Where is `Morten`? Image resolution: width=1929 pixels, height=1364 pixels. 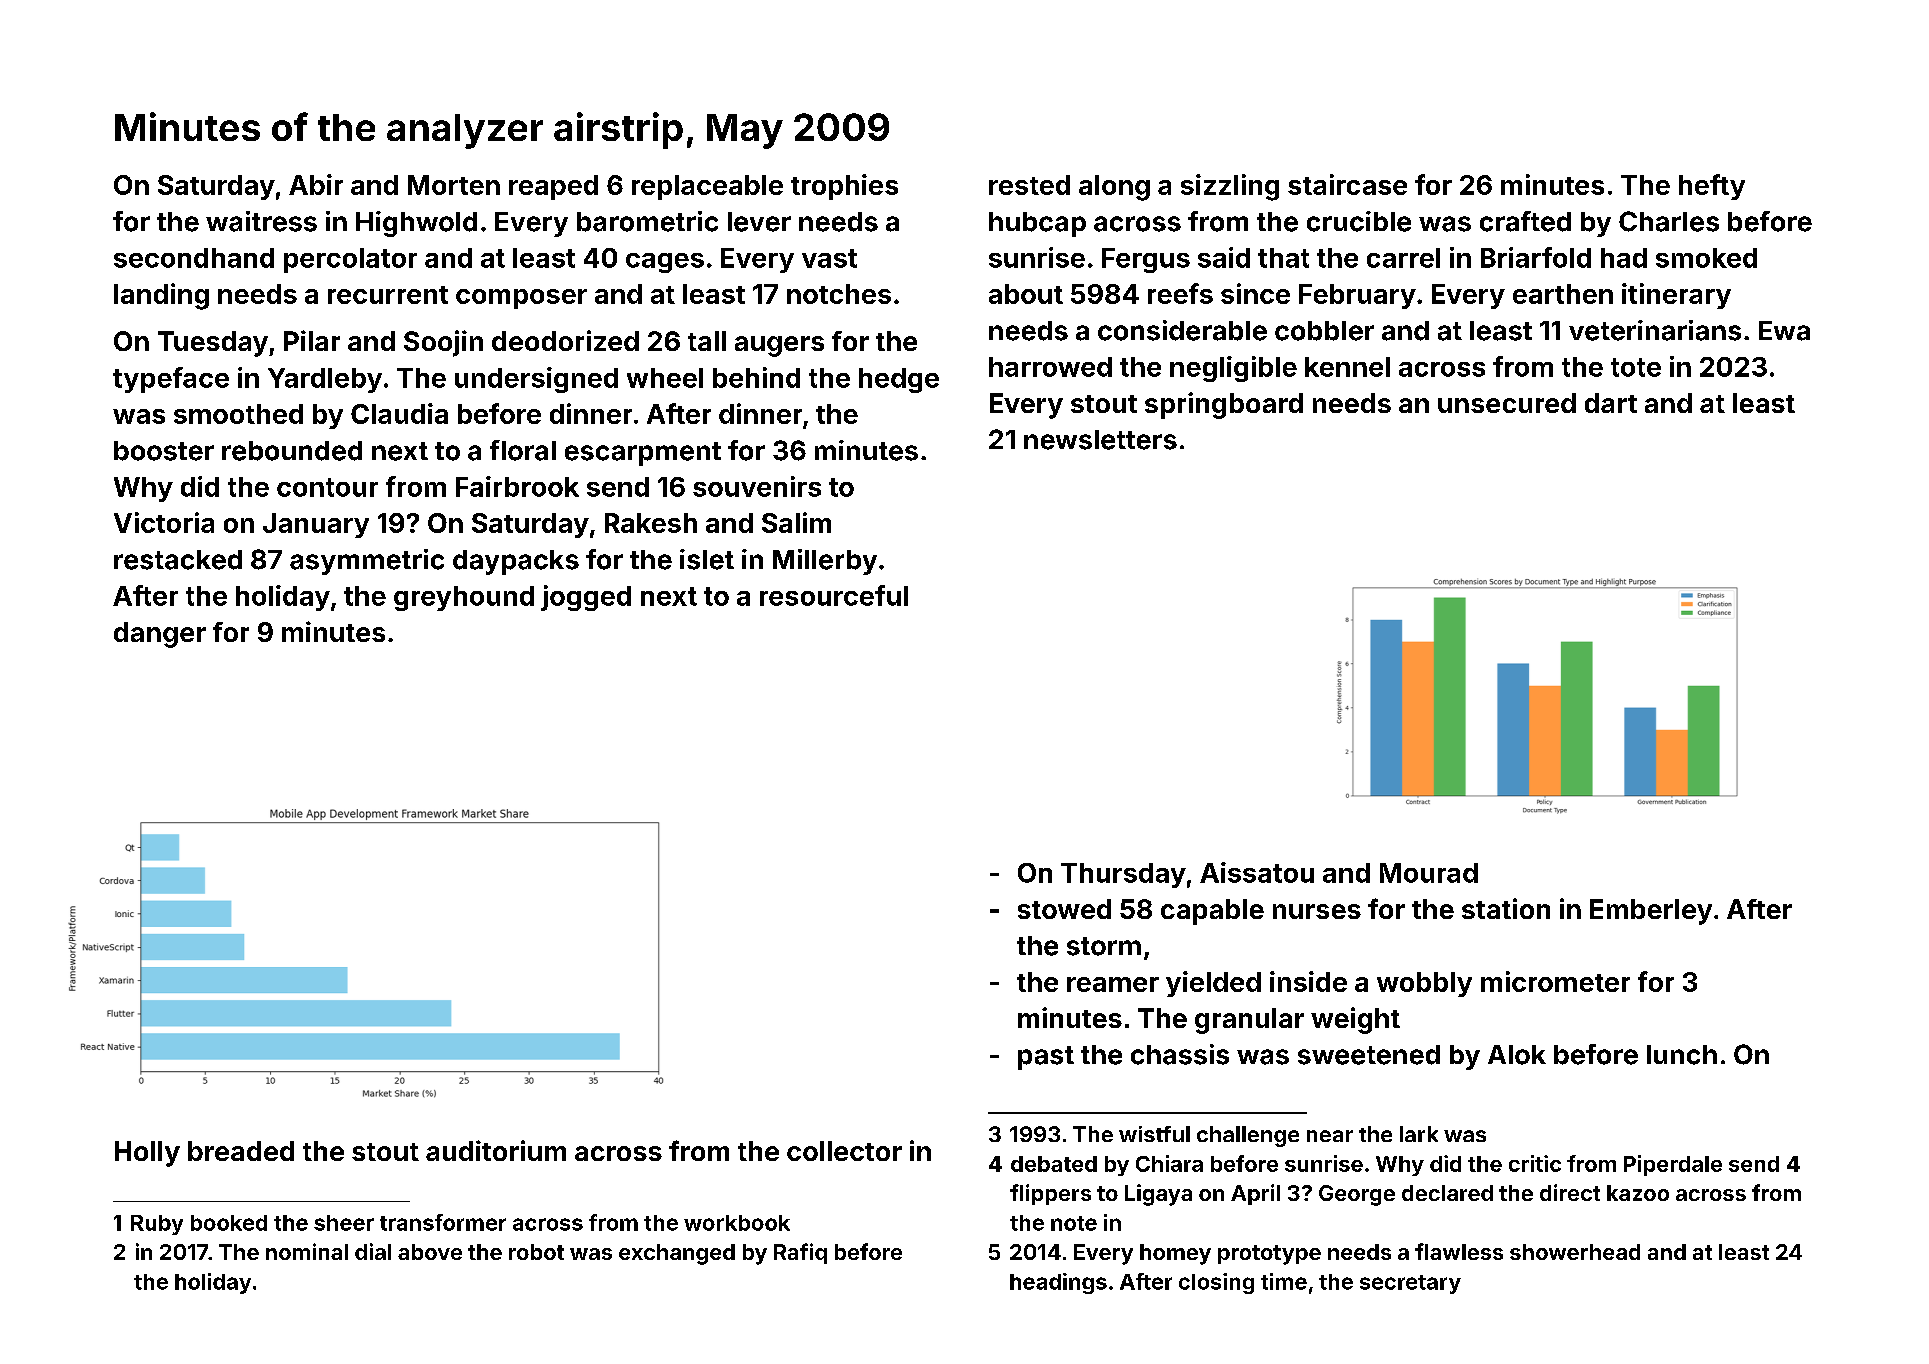 Morten is located at coordinates (454, 185).
